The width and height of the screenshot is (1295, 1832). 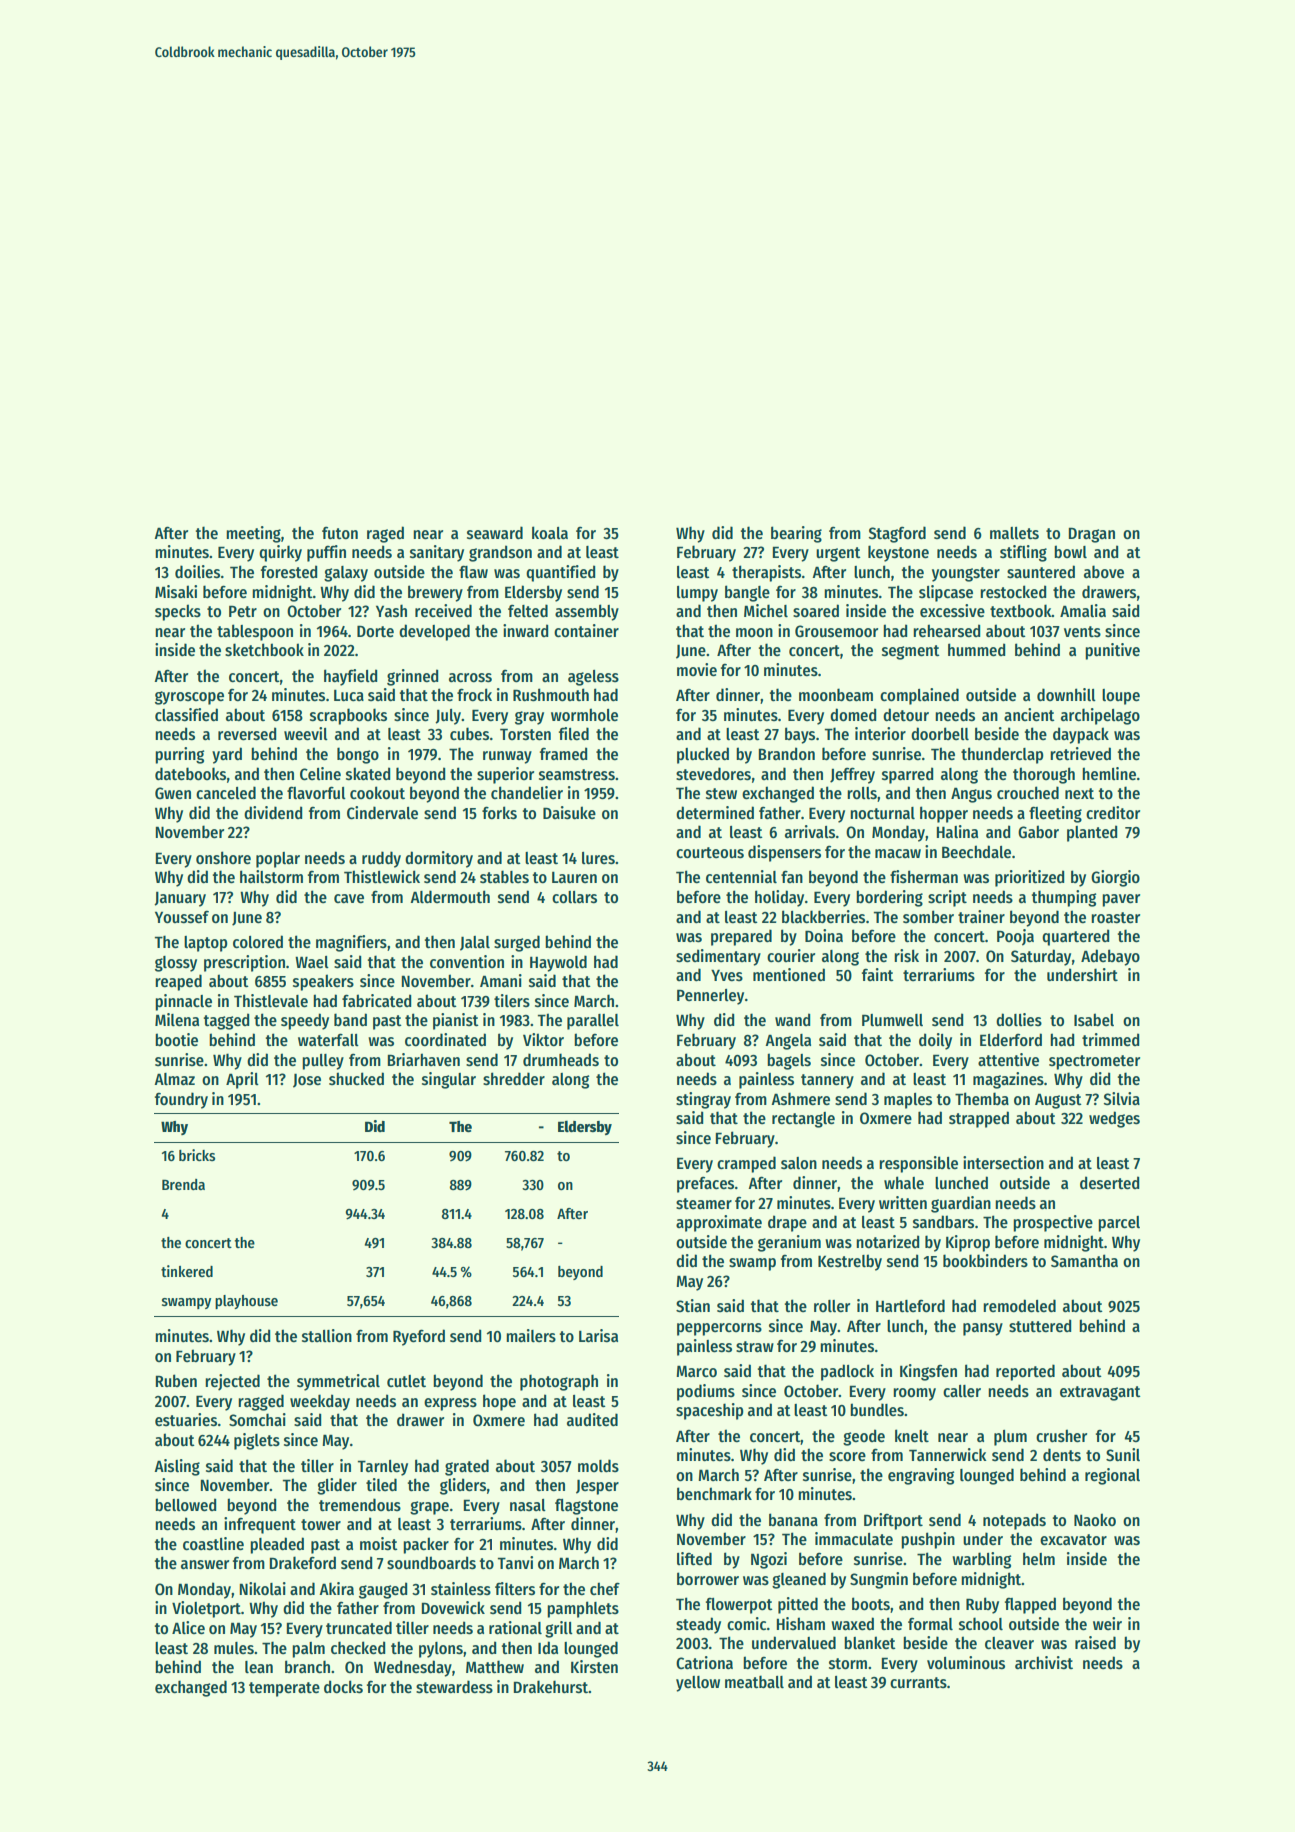 I want to click on Pooja, so click(x=1015, y=937).
